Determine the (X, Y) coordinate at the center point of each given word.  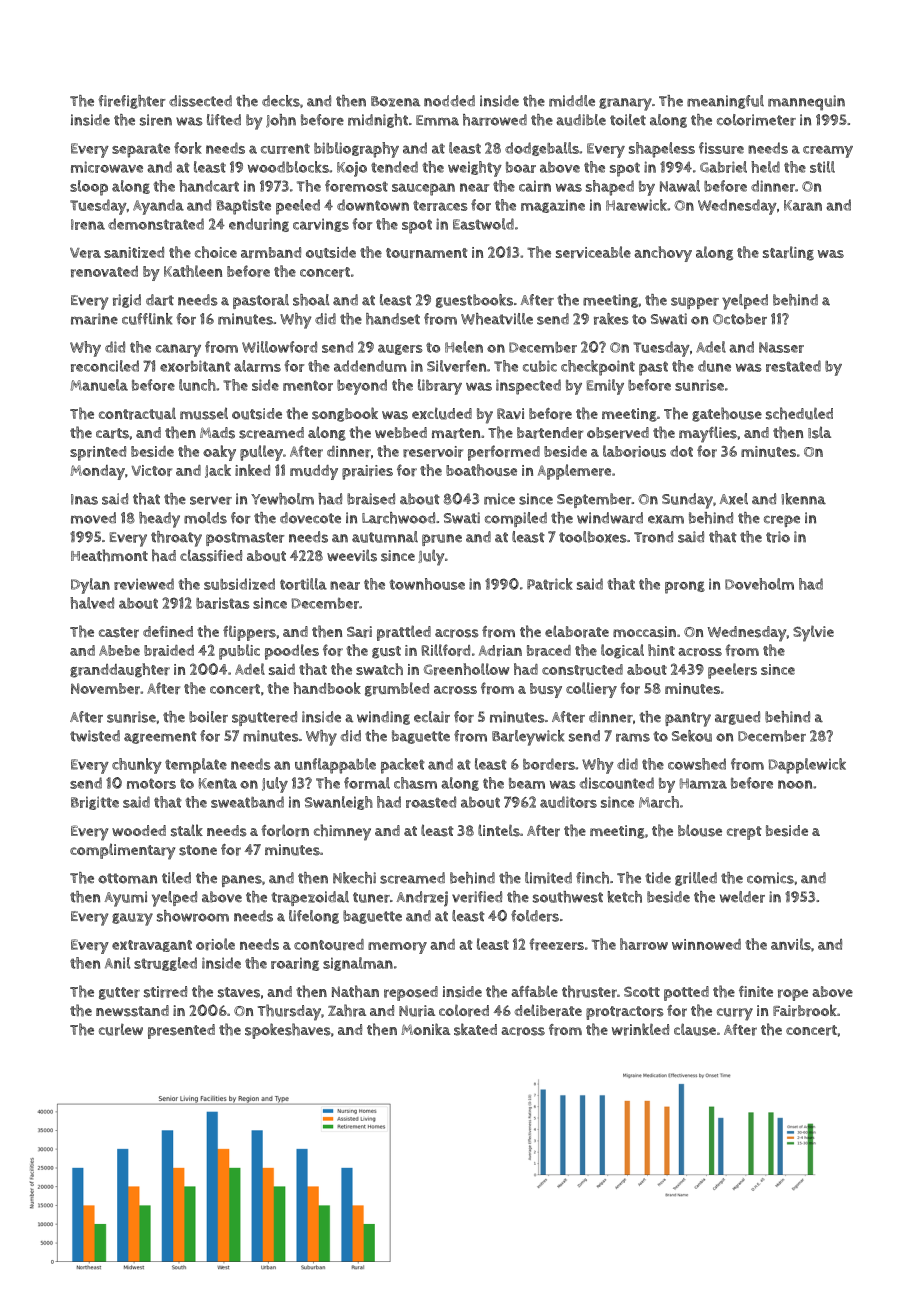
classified (211, 556)
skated (475, 1029)
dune (714, 366)
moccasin (644, 632)
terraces (440, 205)
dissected (200, 101)
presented (181, 1031)
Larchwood (398, 518)
